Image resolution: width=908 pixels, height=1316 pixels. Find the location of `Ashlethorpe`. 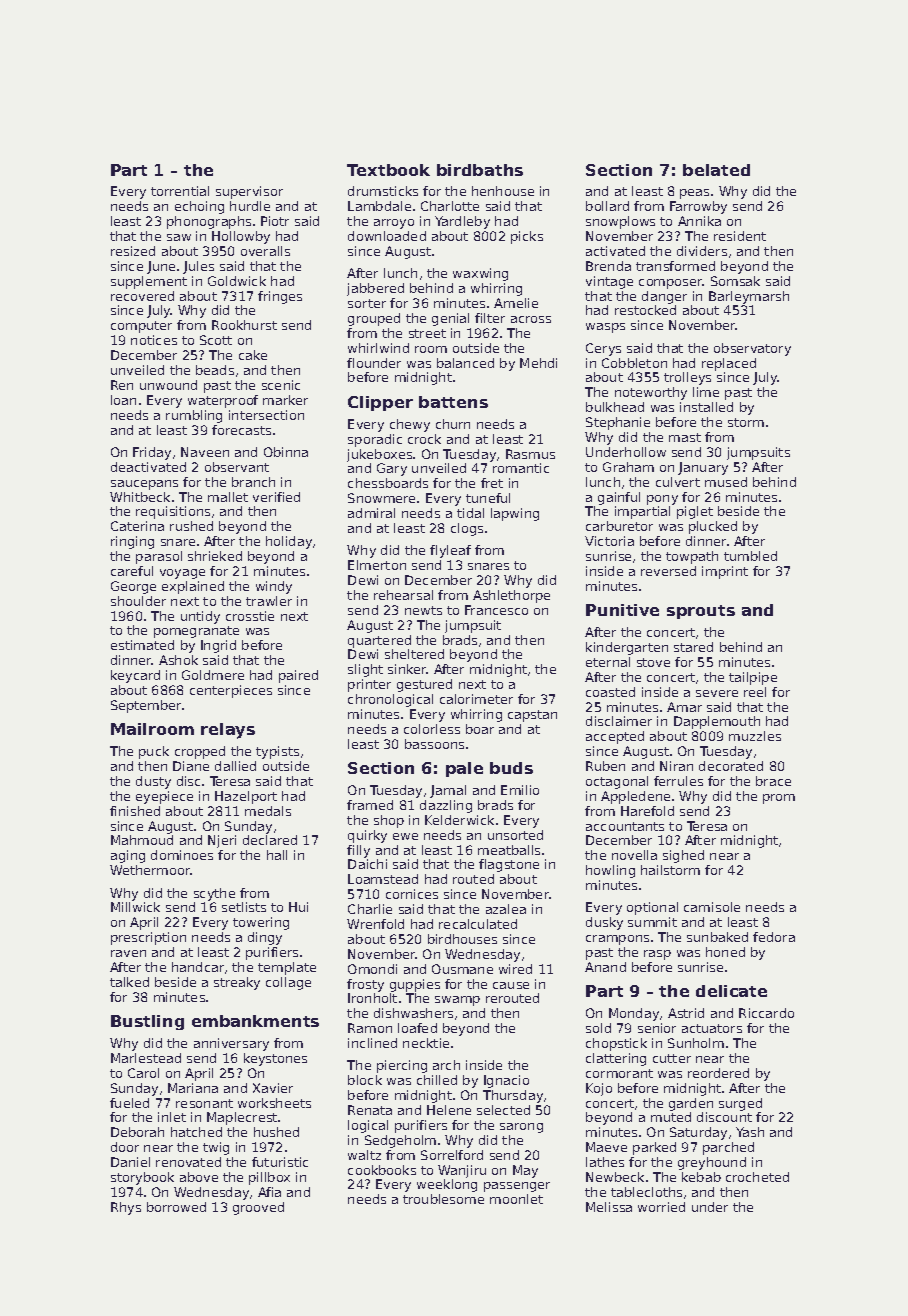

Ashlethorpe is located at coordinates (511, 596).
